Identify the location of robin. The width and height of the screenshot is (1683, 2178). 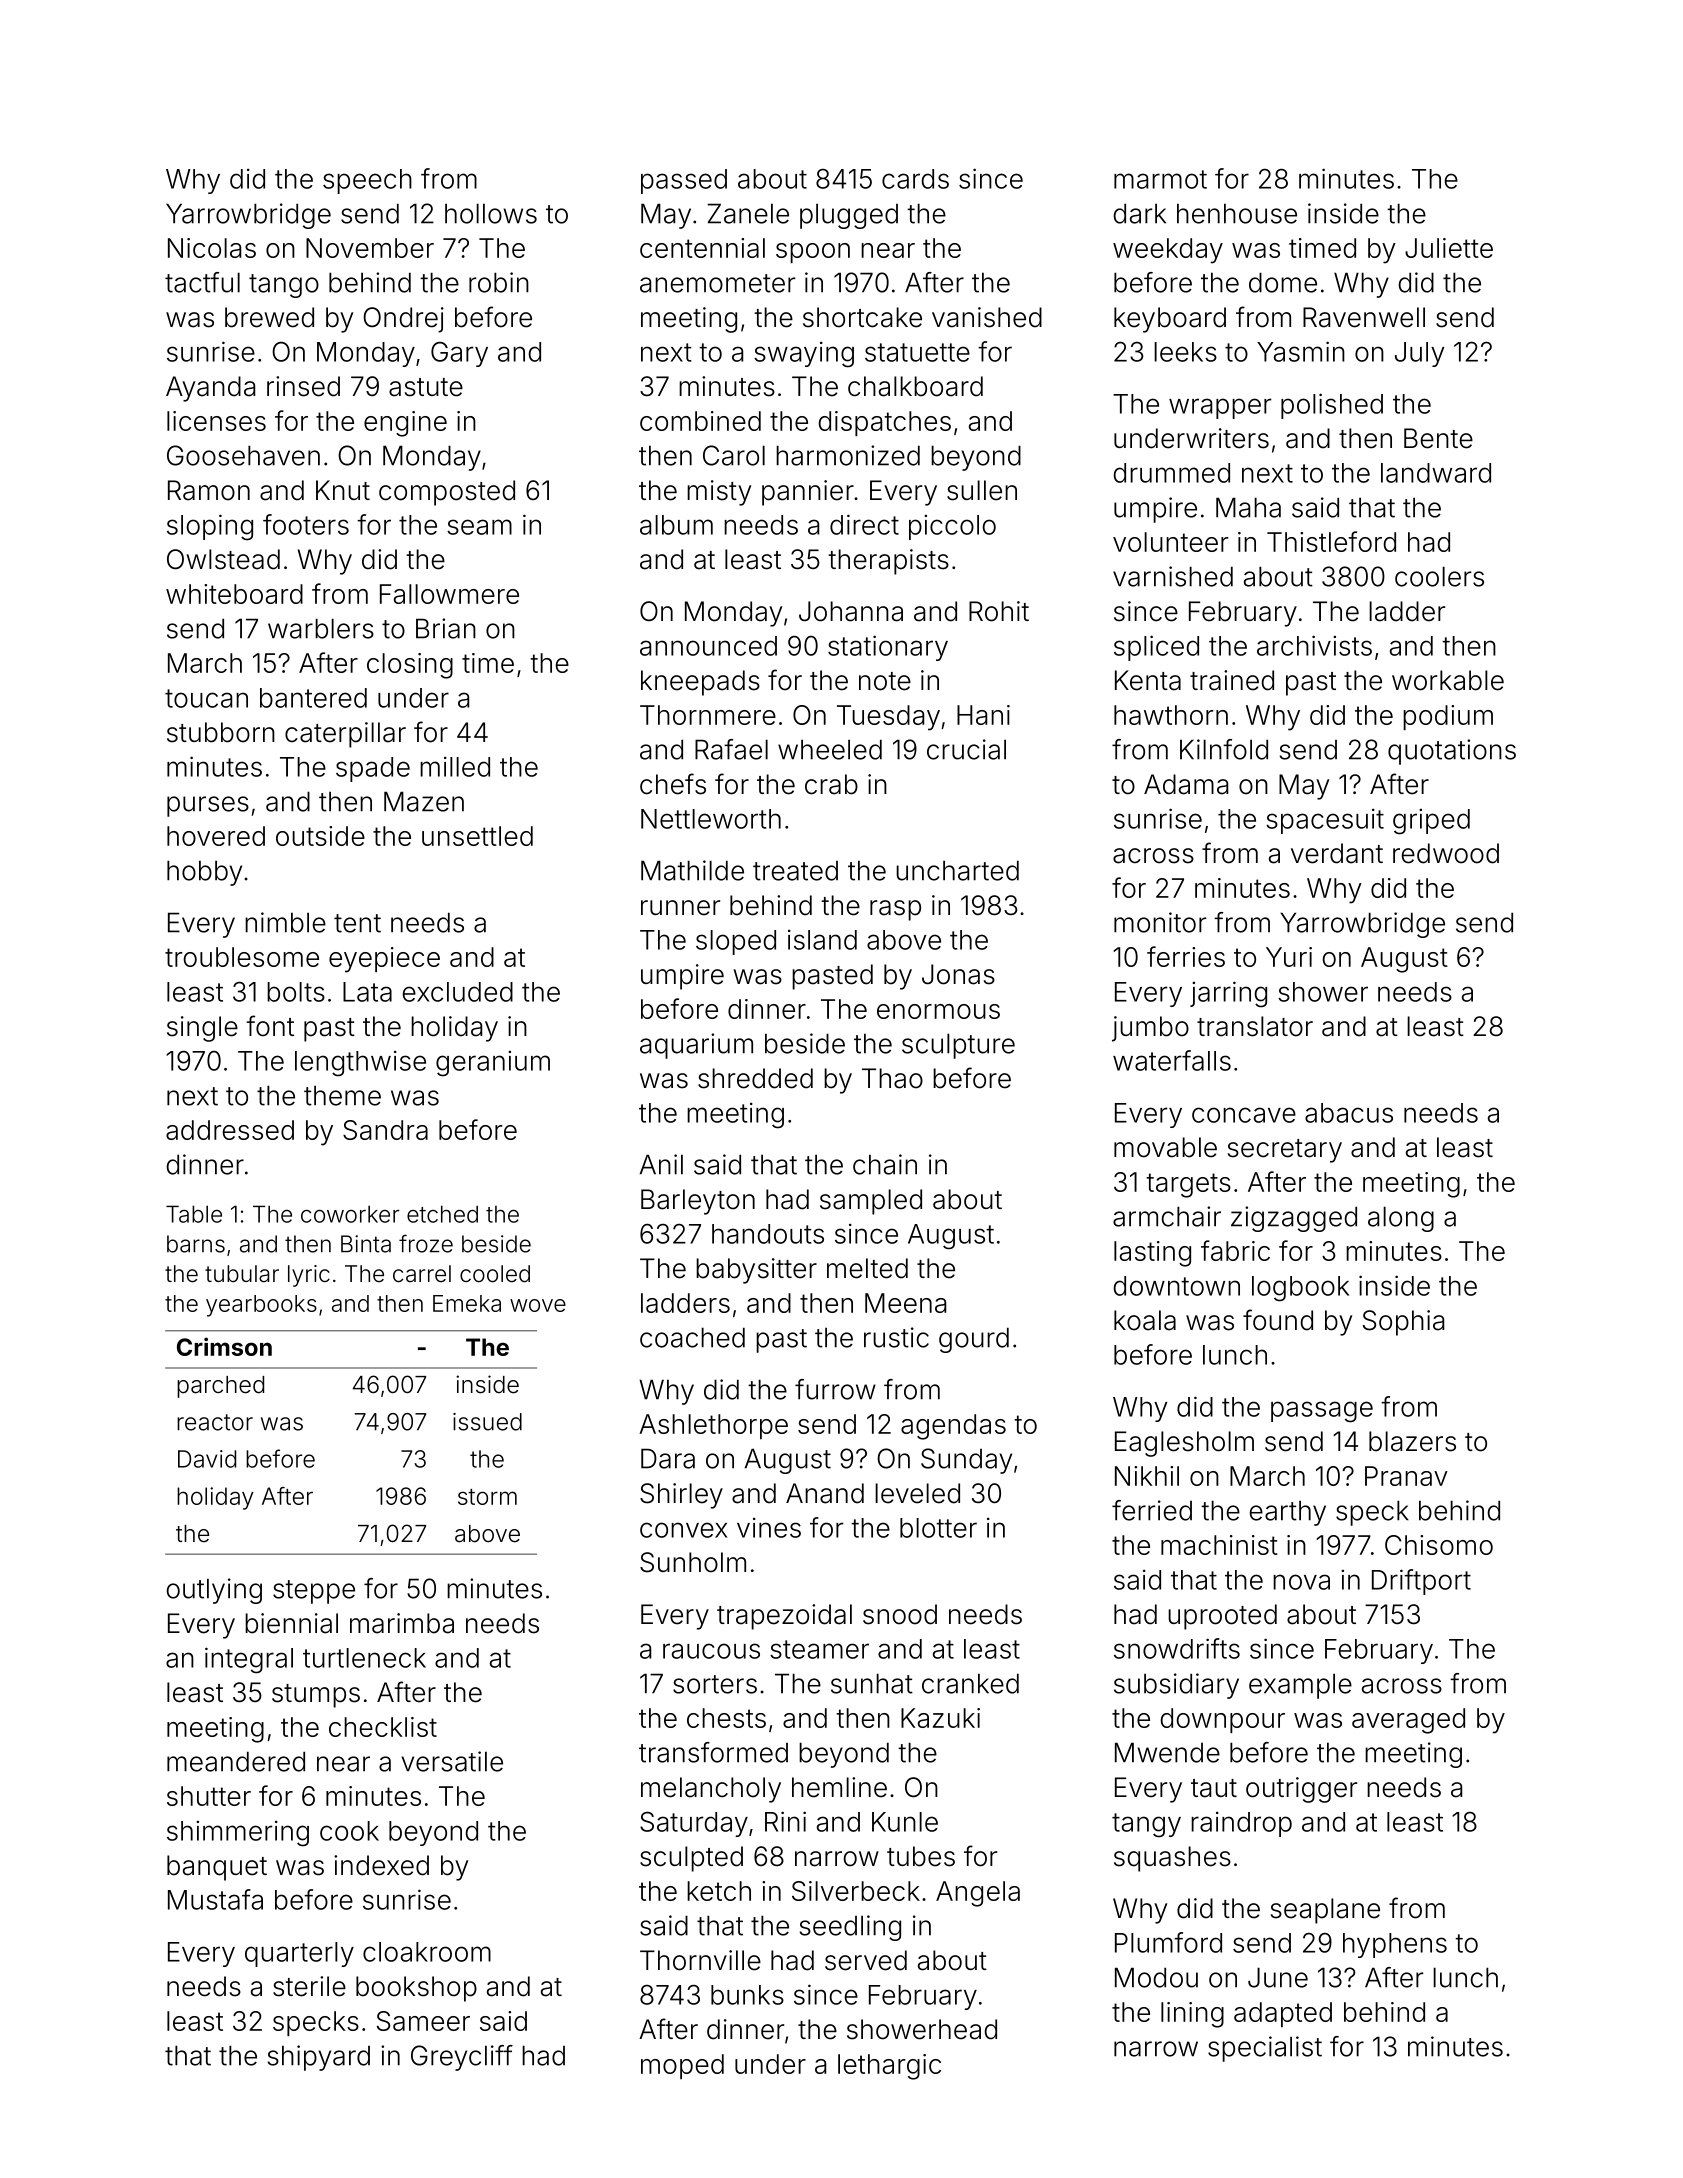
(499, 282).
